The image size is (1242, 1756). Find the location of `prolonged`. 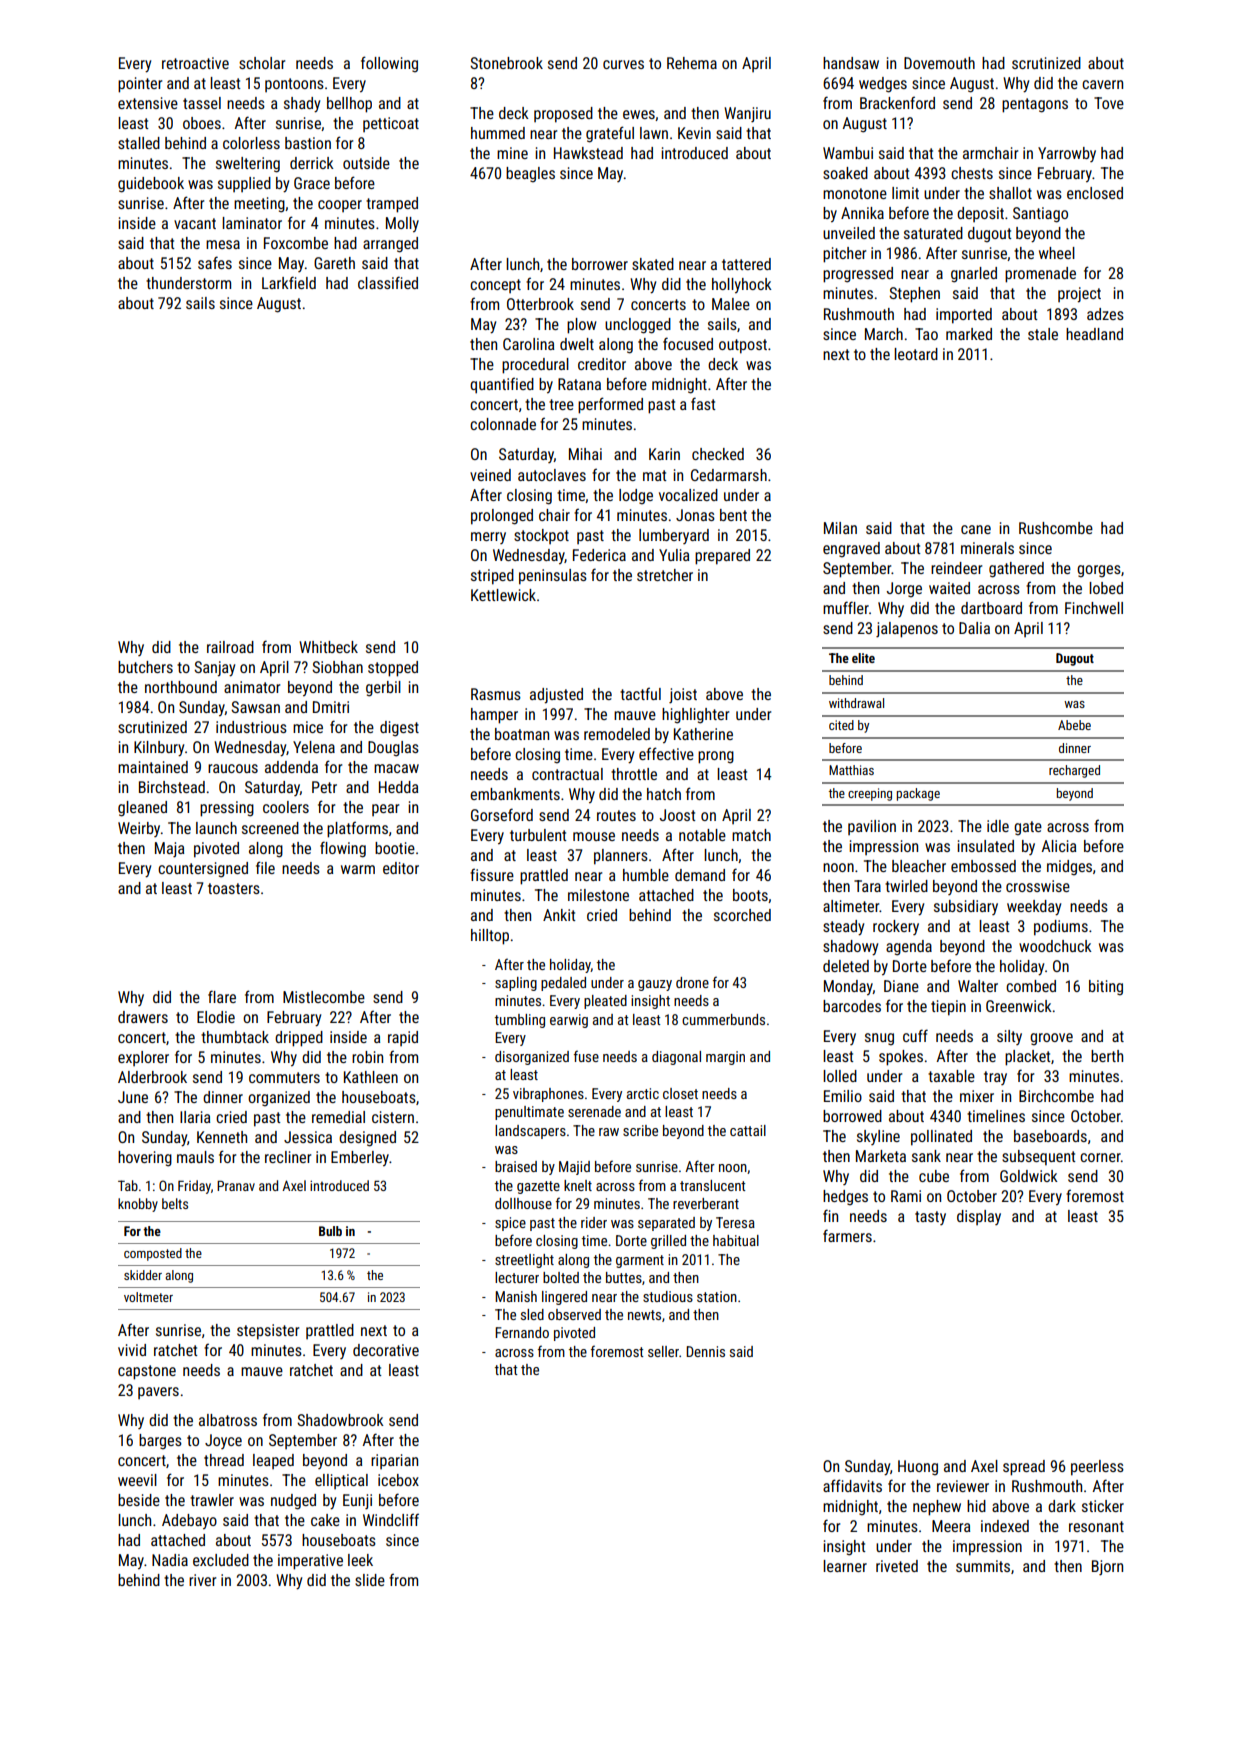

prolonged is located at coordinates (502, 517).
